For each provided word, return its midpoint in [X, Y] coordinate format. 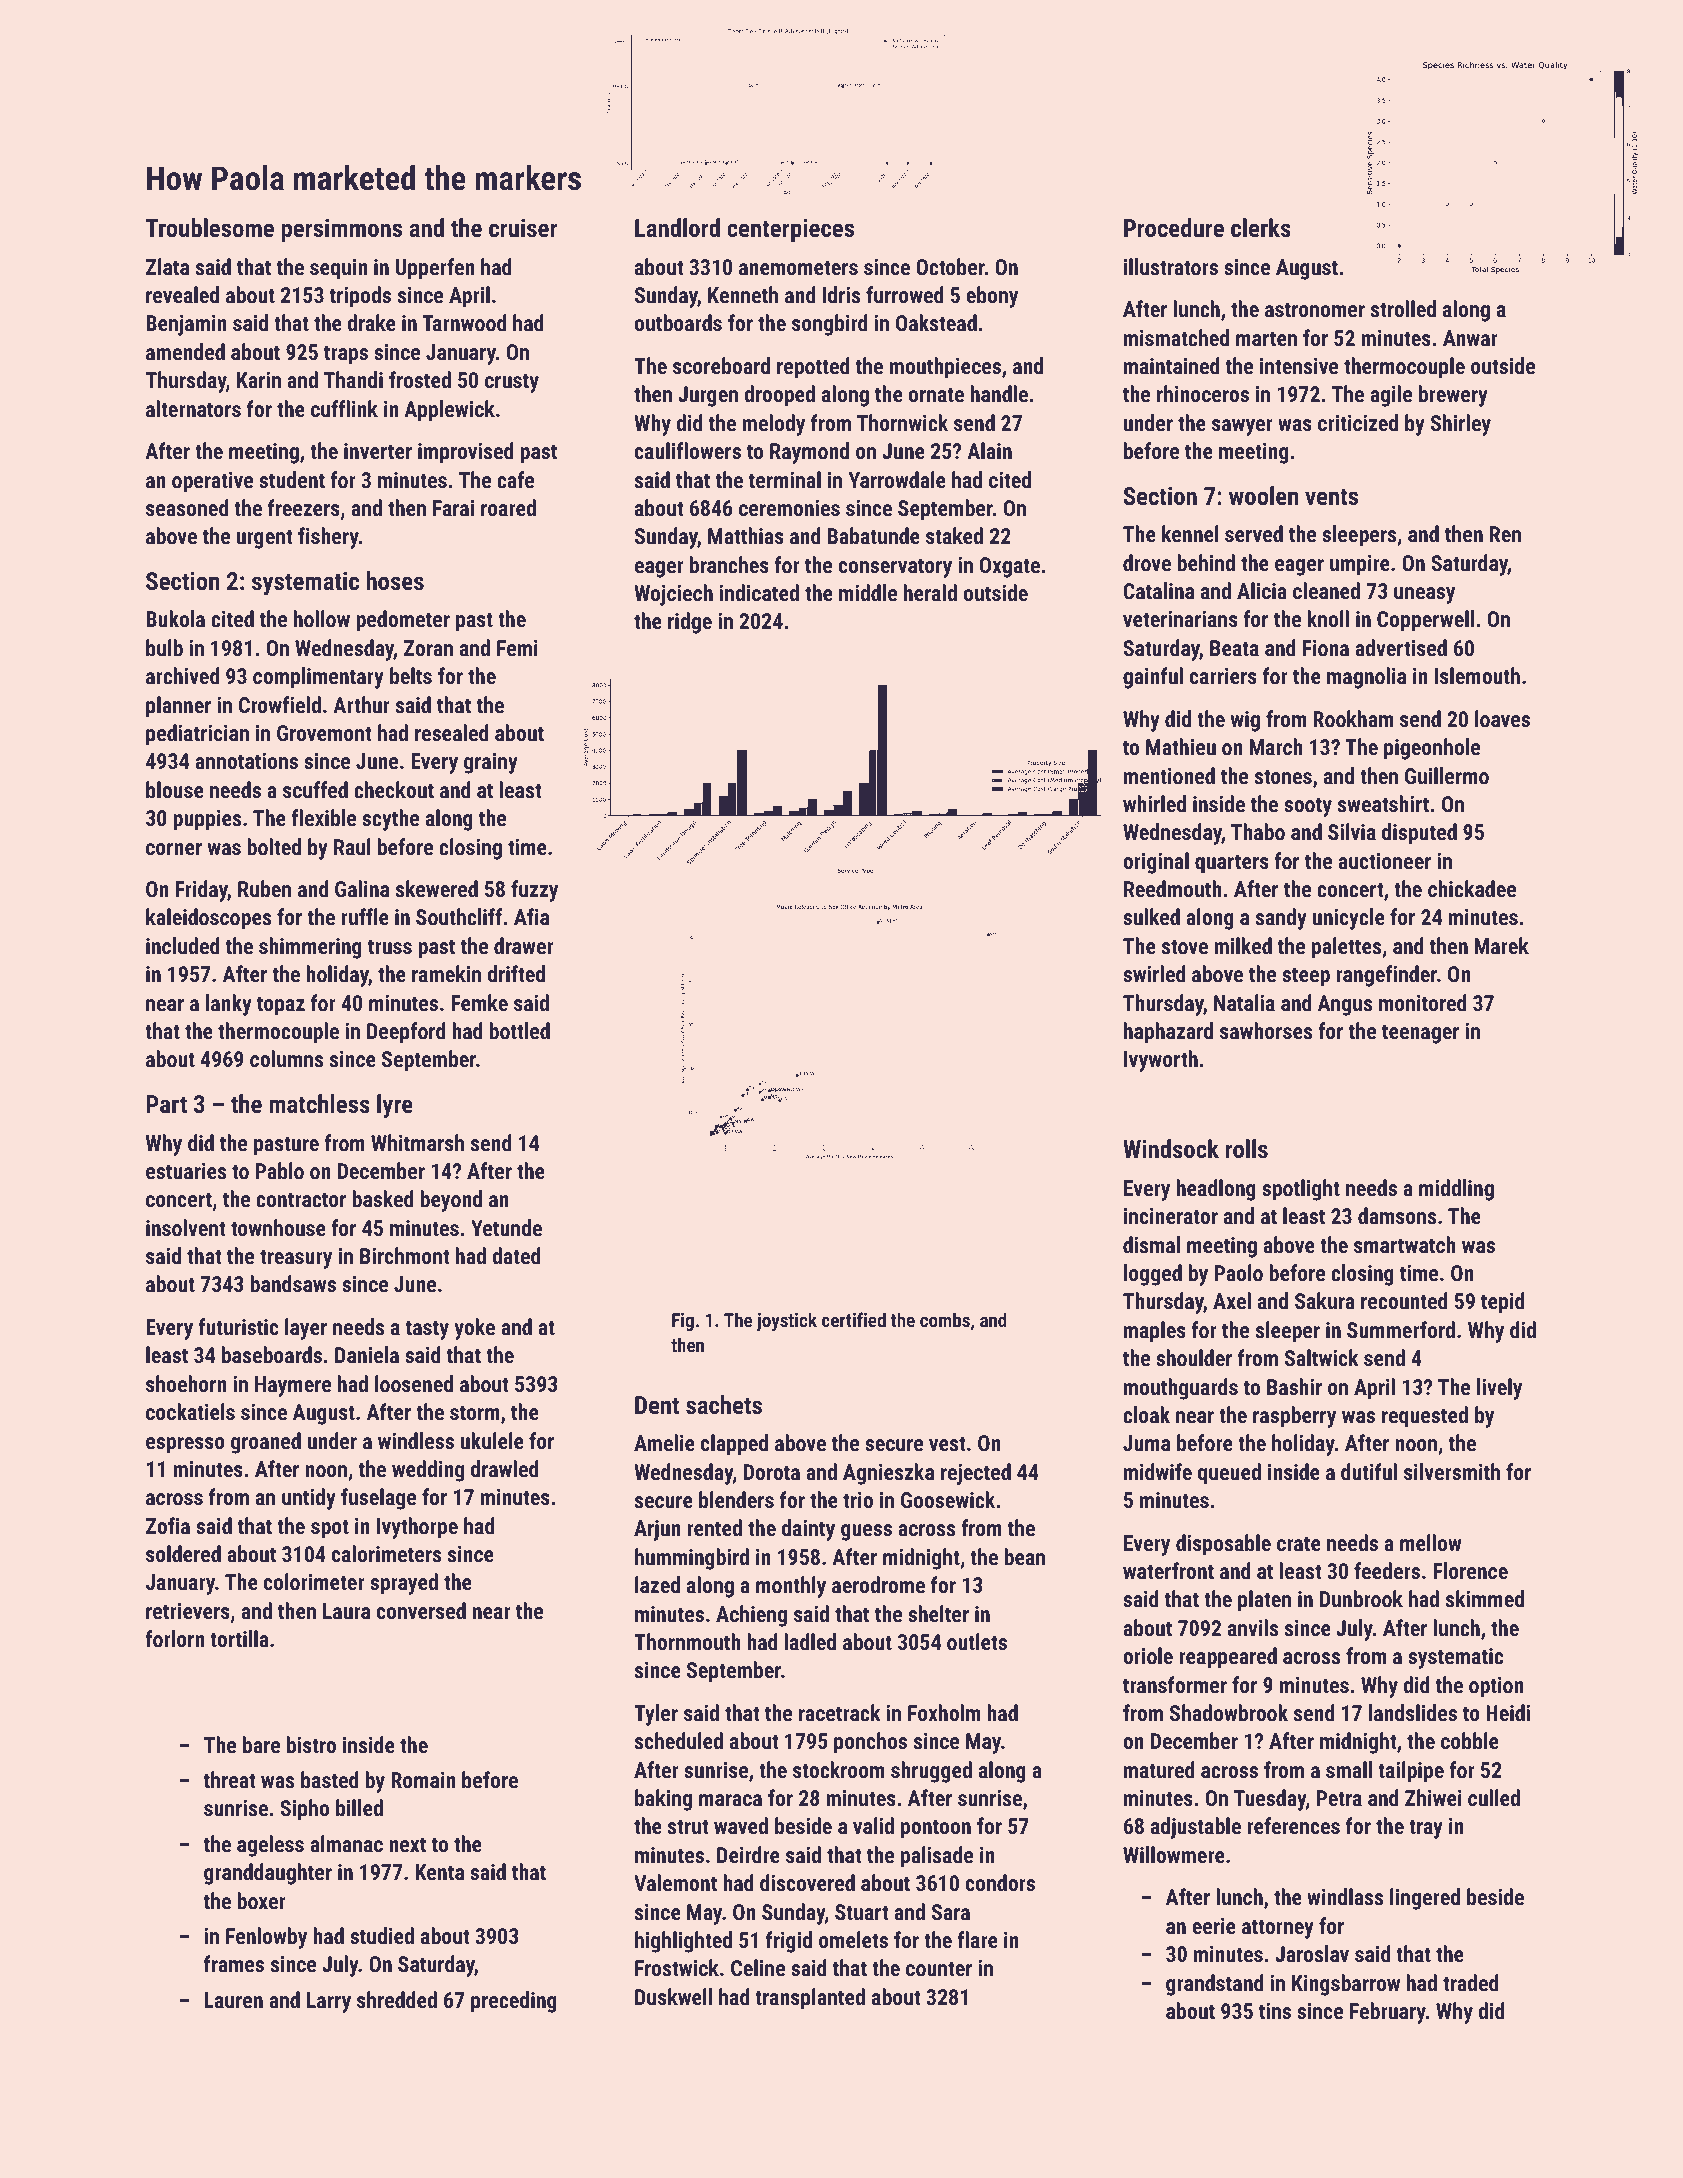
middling [1456, 1190]
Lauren [234, 2000]
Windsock [1171, 1148]
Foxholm [944, 1712]
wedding [428, 1471]
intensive [1299, 366]
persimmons [342, 230]
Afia [531, 916]
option [1496, 1687]
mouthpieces [945, 368]
